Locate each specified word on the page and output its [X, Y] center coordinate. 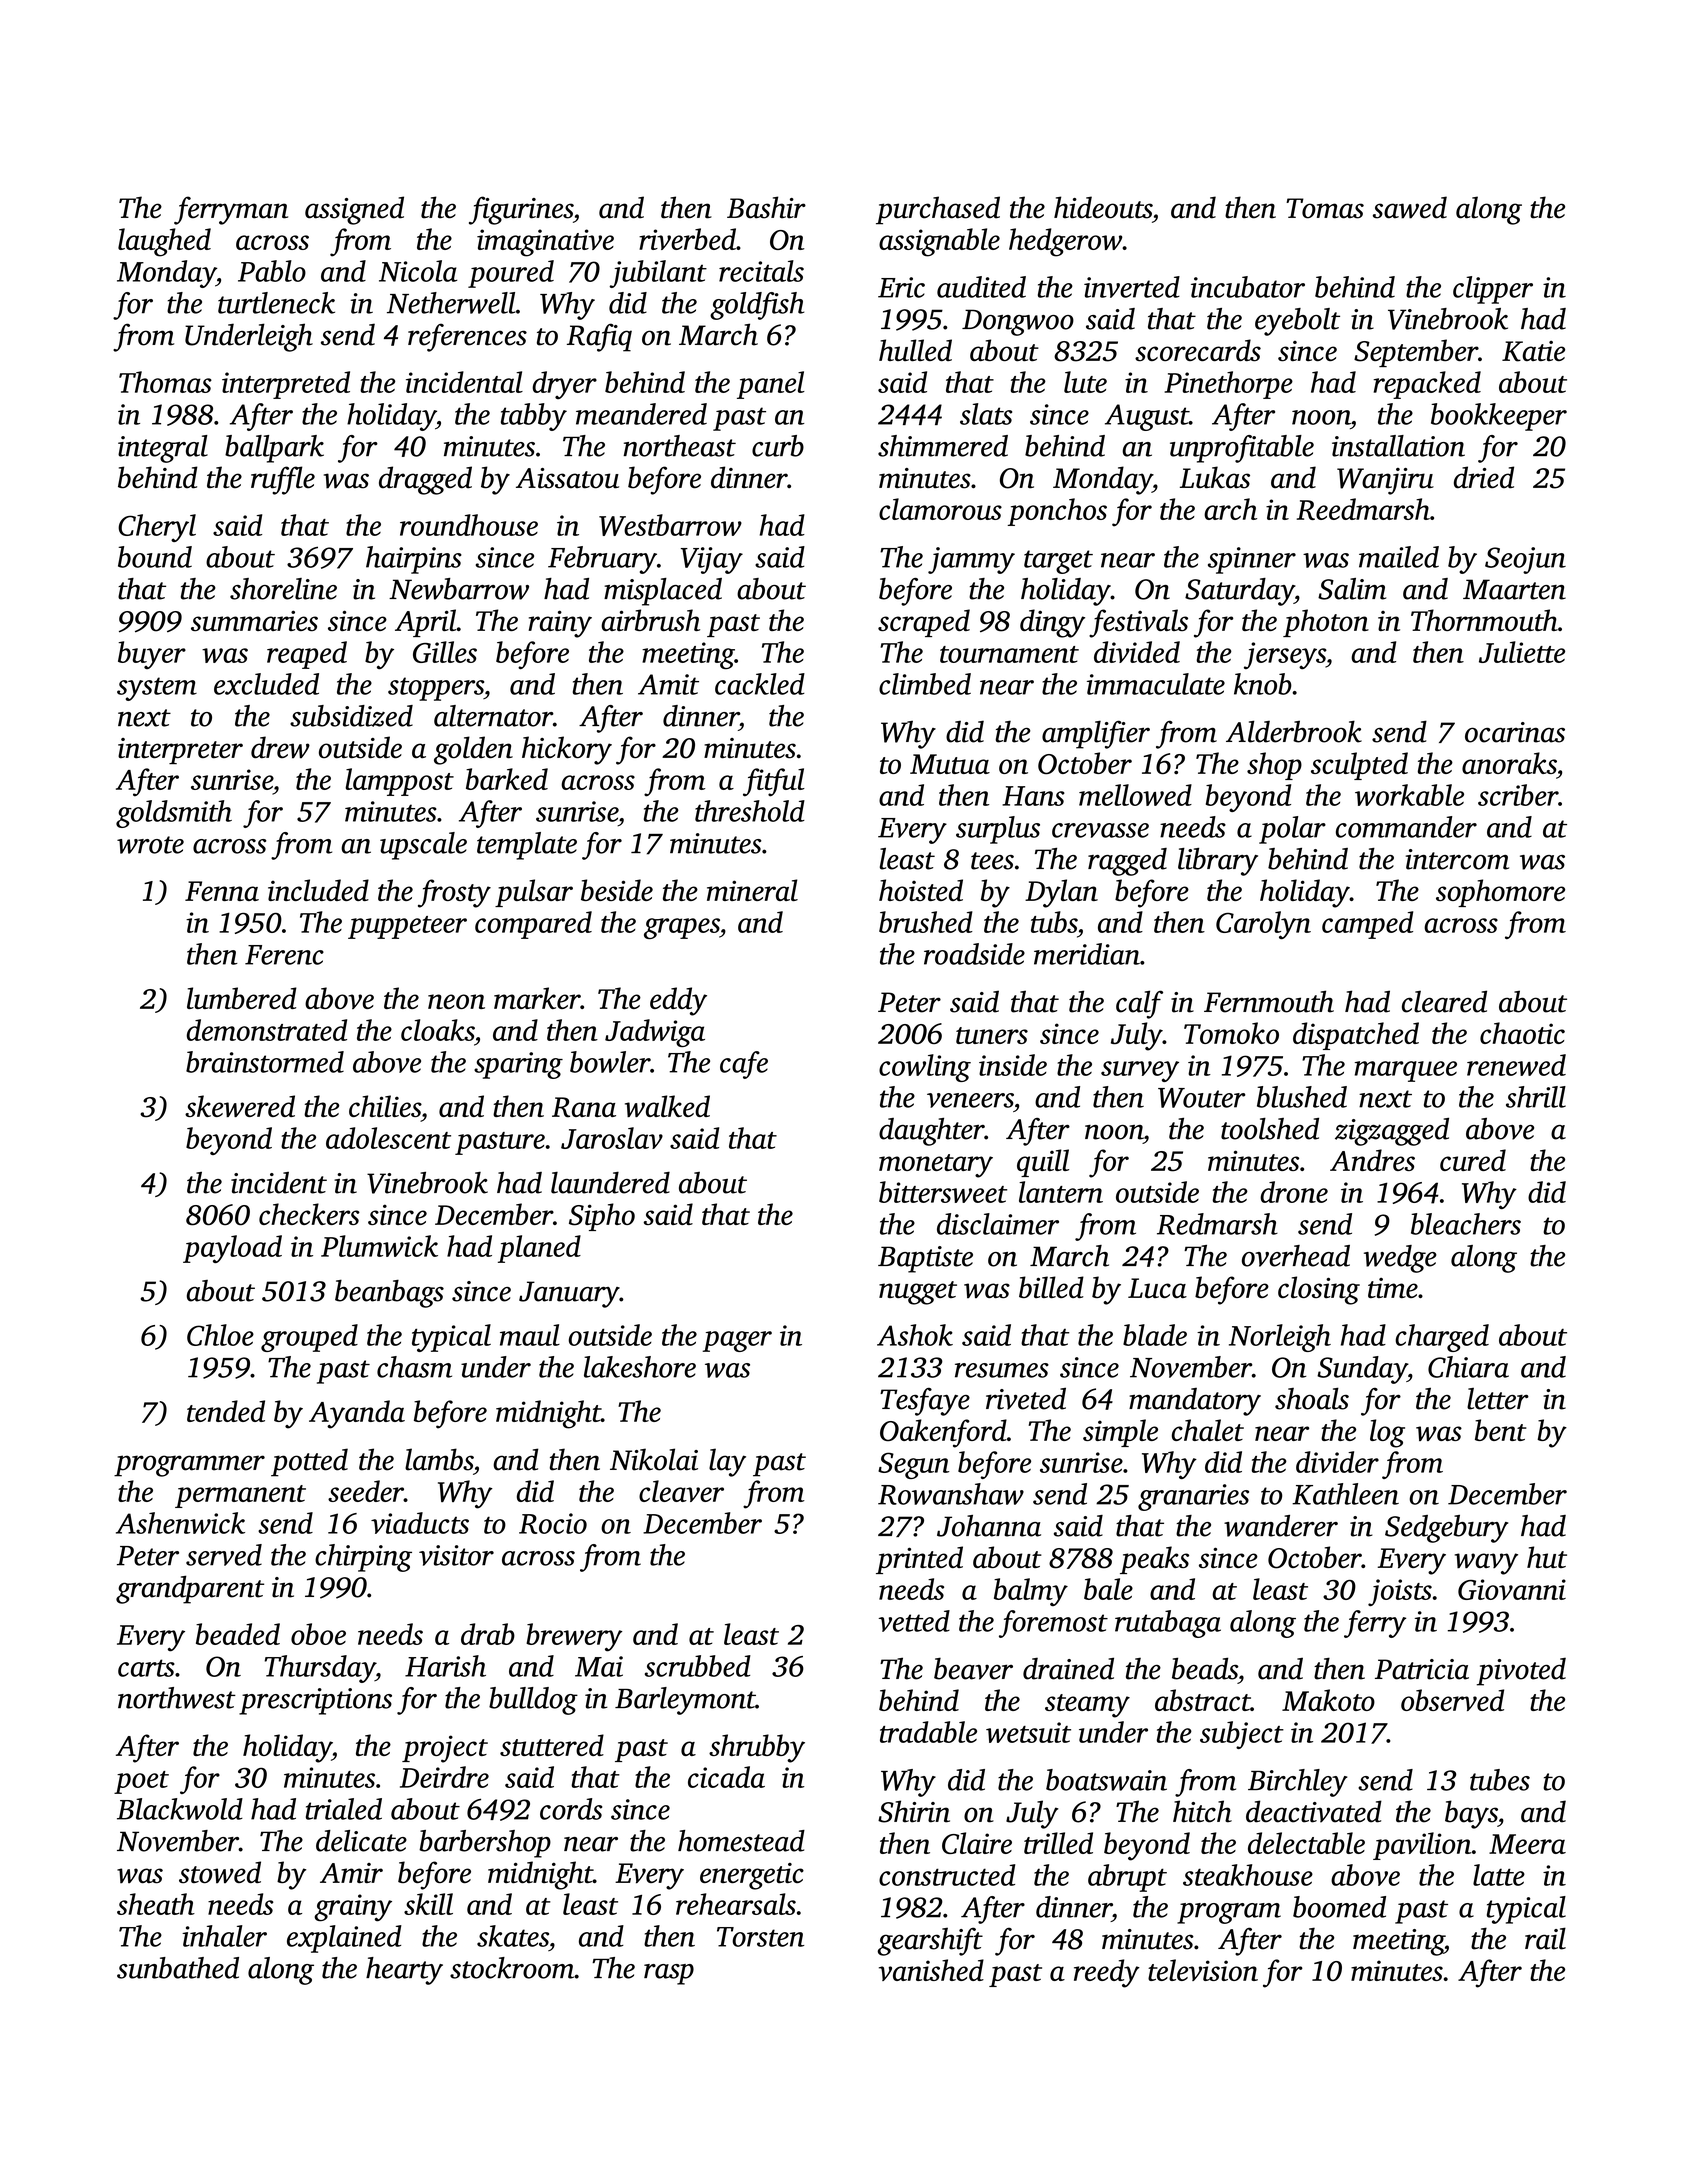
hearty [404, 1971]
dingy [1052, 623]
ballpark [274, 449]
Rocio [553, 1523]
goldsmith [174, 814]
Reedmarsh [1363, 509]
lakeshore [640, 1367]
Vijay [712, 560]
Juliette [1522, 652]
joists [1400, 1592]
